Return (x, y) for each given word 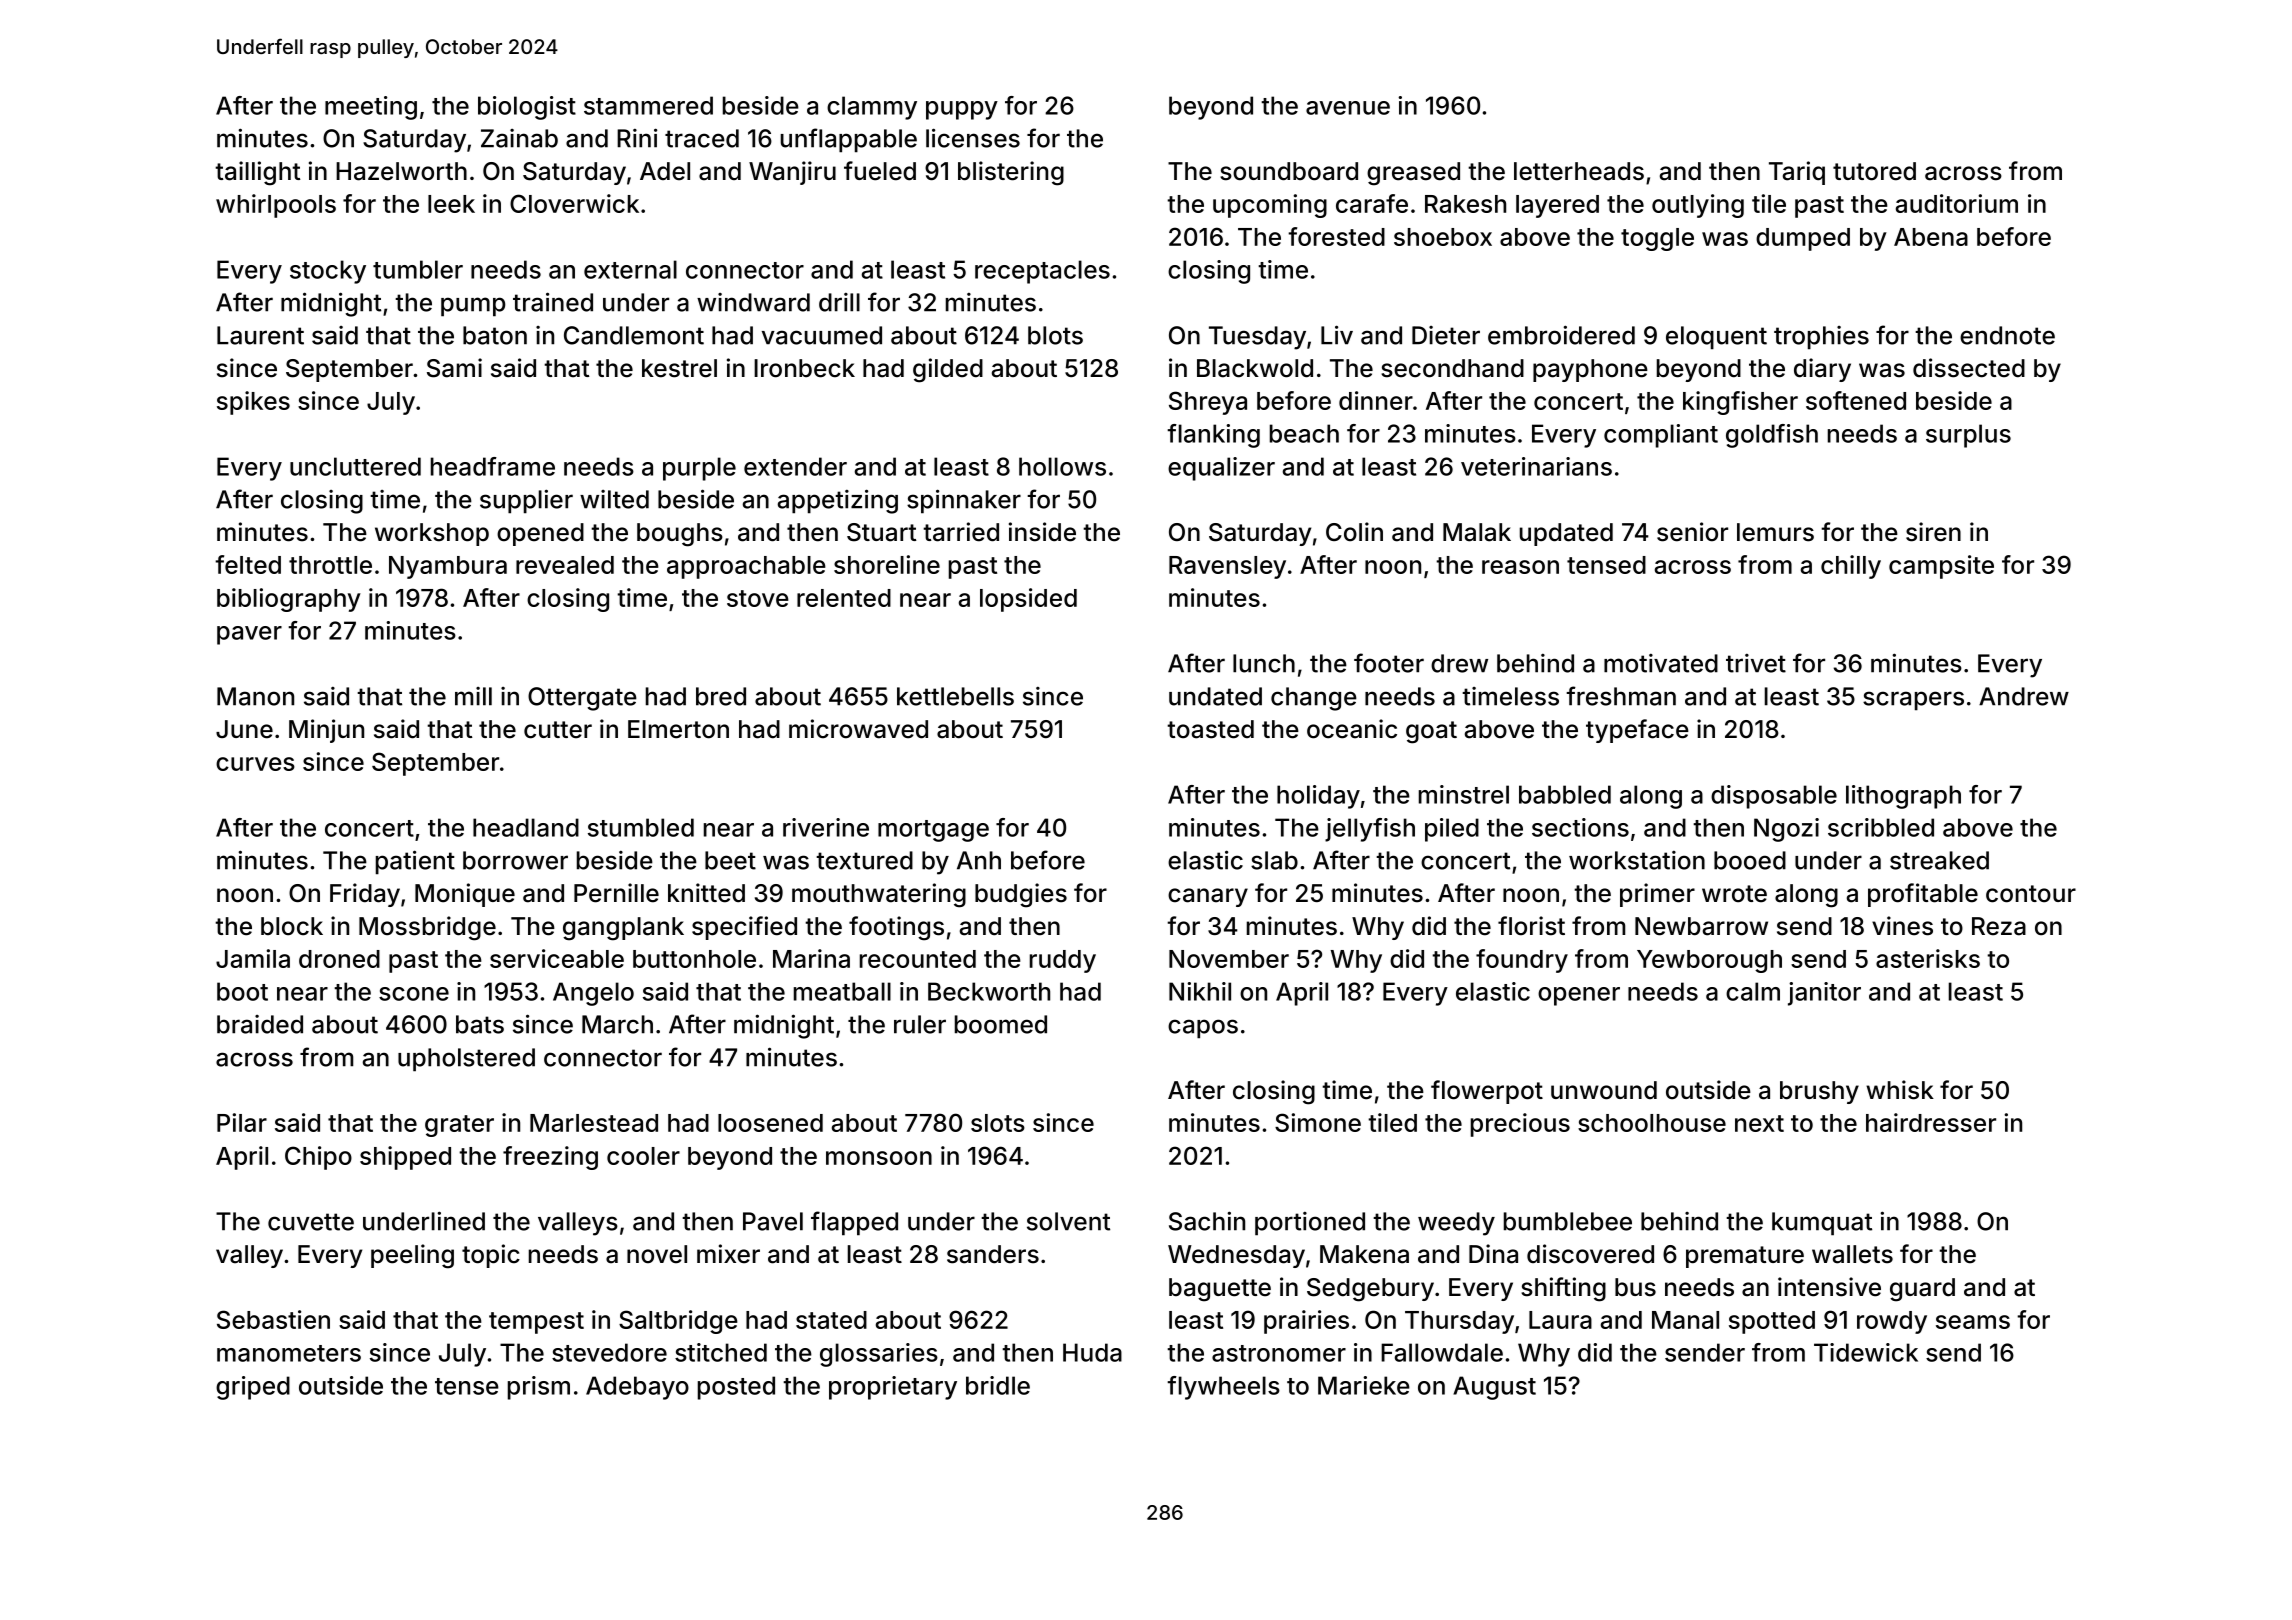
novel (657, 1254)
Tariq (1797, 173)
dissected (1969, 368)
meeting (371, 108)
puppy (962, 110)
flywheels (1223, 1388)
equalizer (1221, 469)
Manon (255, 696)
